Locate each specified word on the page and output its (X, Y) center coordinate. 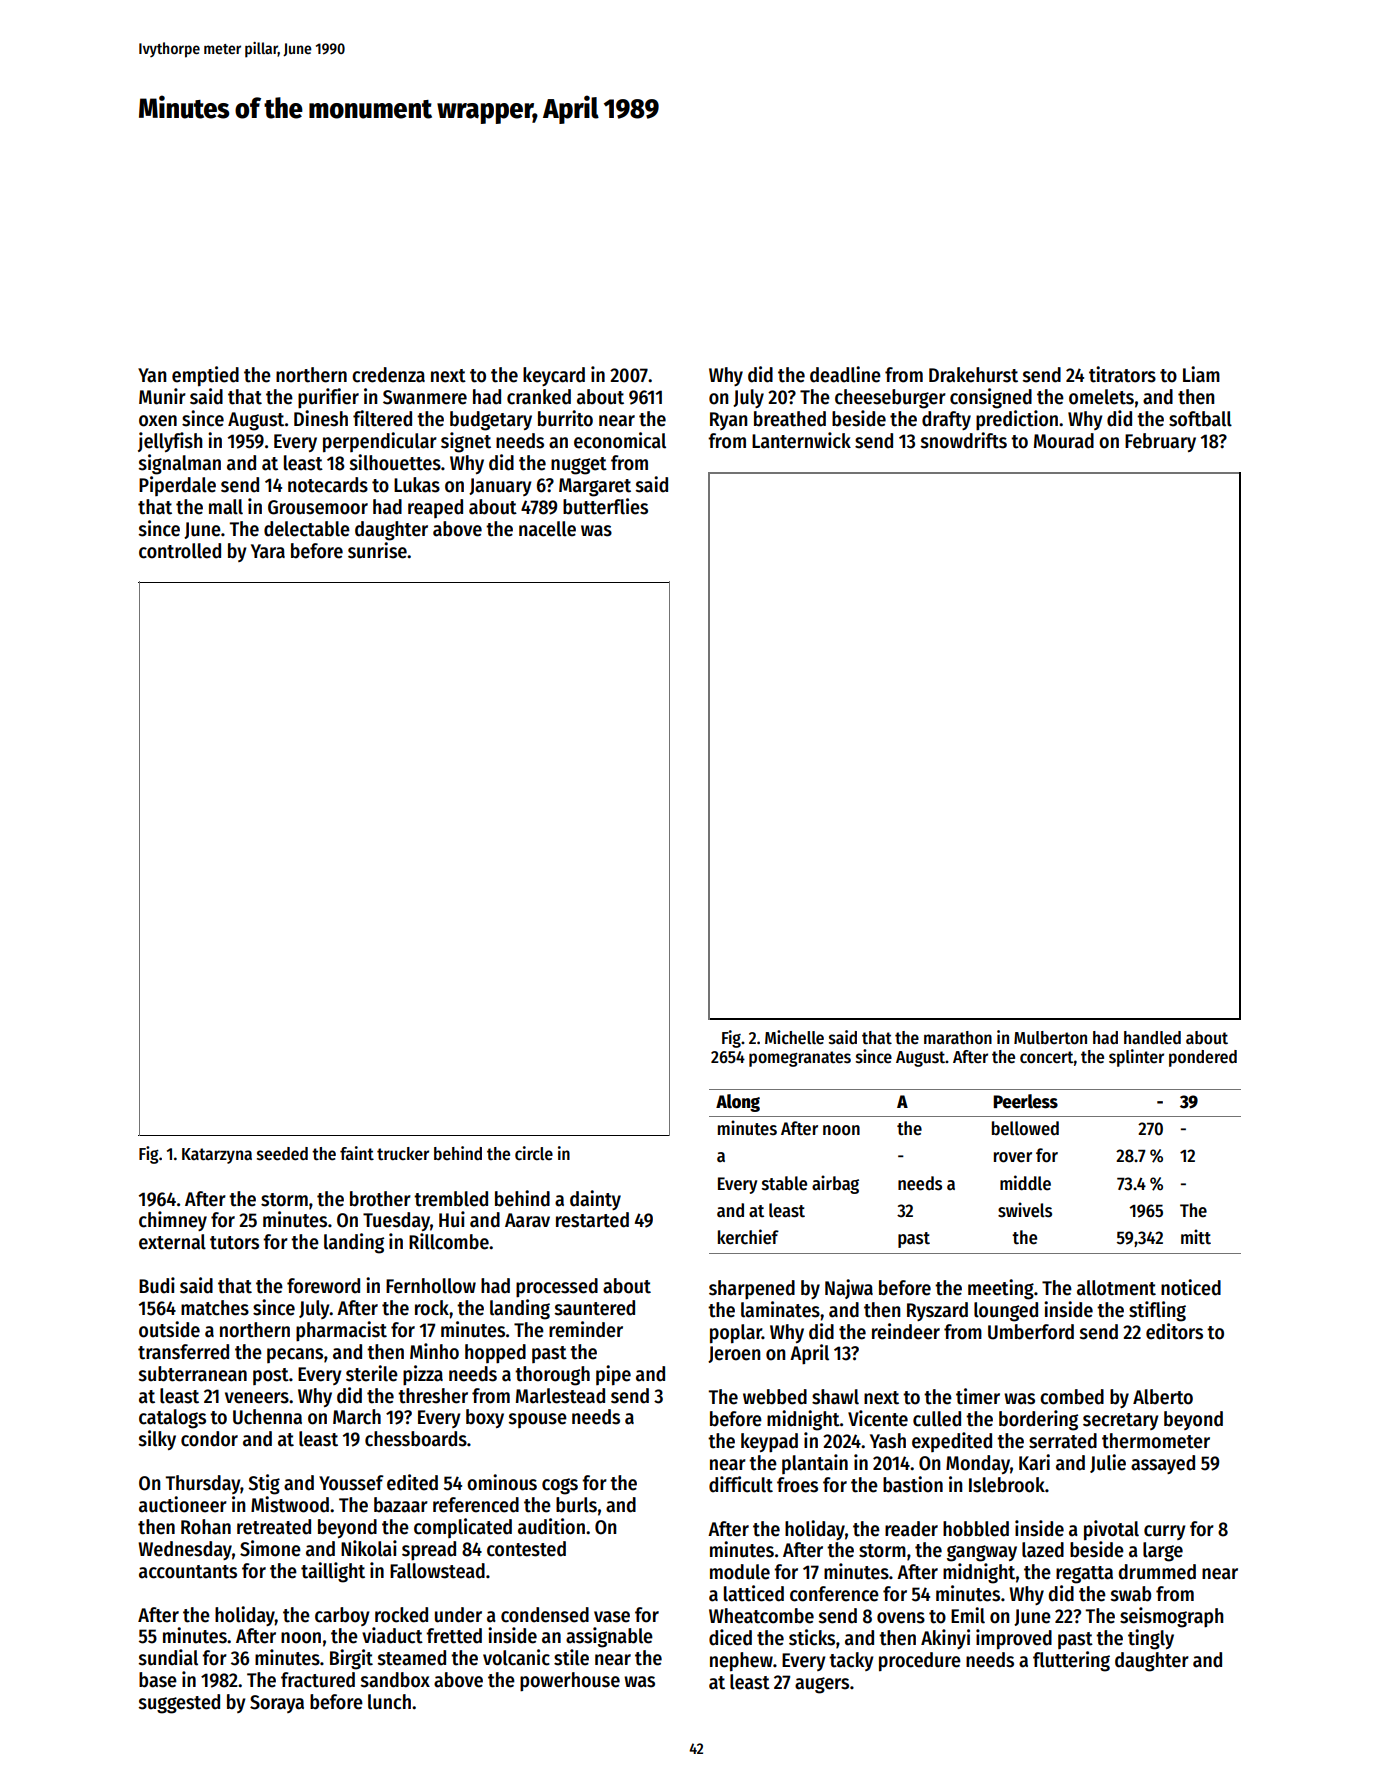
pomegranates (800, 1059)
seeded (282, 1154)
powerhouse (570, 1681)
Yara (268, 551)
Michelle (794, 1037)
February (1160, 442)
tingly (1151, 1639)
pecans (295, 1355)
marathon (958, 1038)
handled (1152, 1038)
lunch (389, 1702)
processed (557, 1287)
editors (1174, 1331)
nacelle (547, 529)
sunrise (377, 550)
